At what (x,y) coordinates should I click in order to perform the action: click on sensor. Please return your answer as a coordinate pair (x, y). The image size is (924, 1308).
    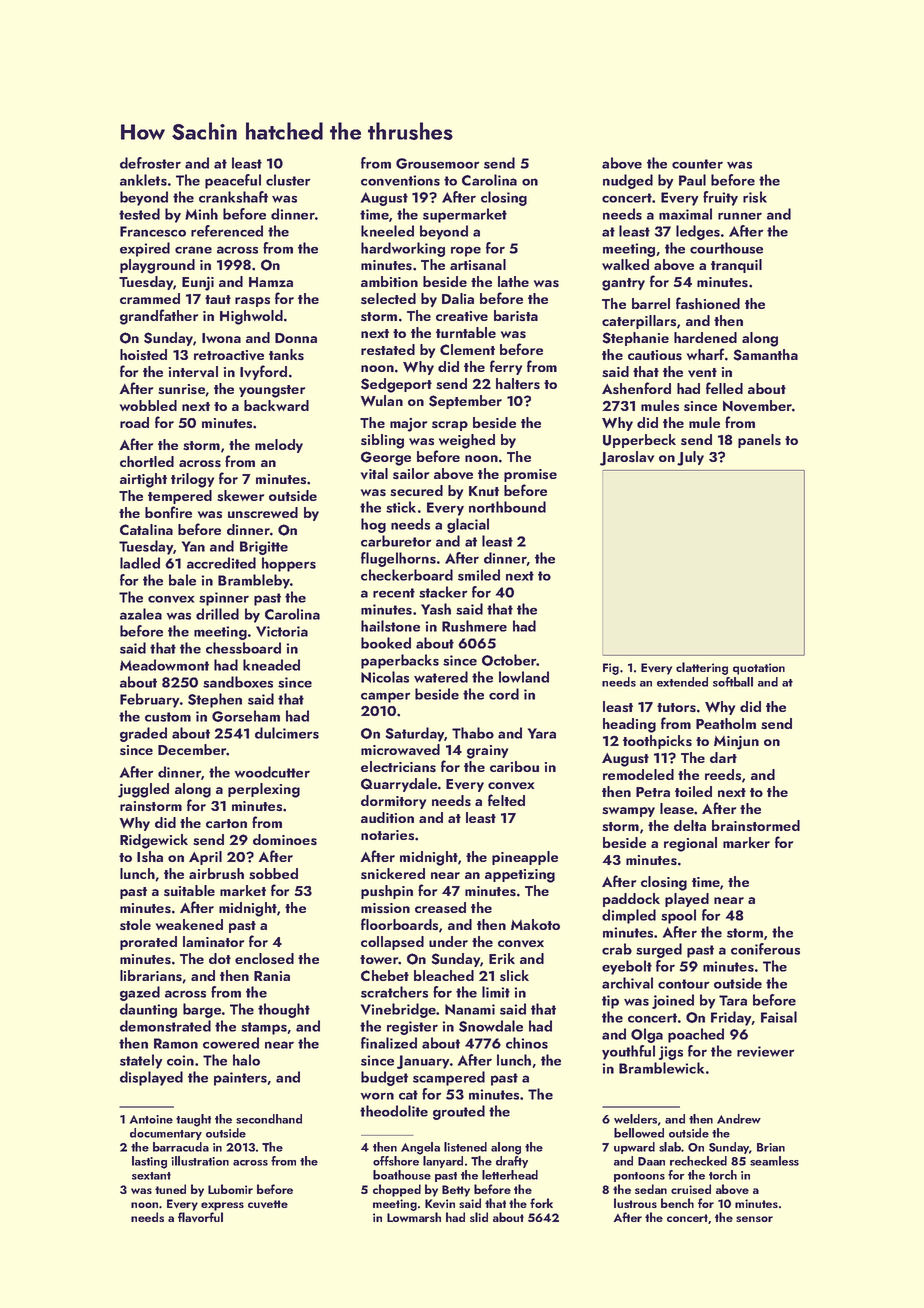
    Looking at the image, I should click on (754, 1219).
